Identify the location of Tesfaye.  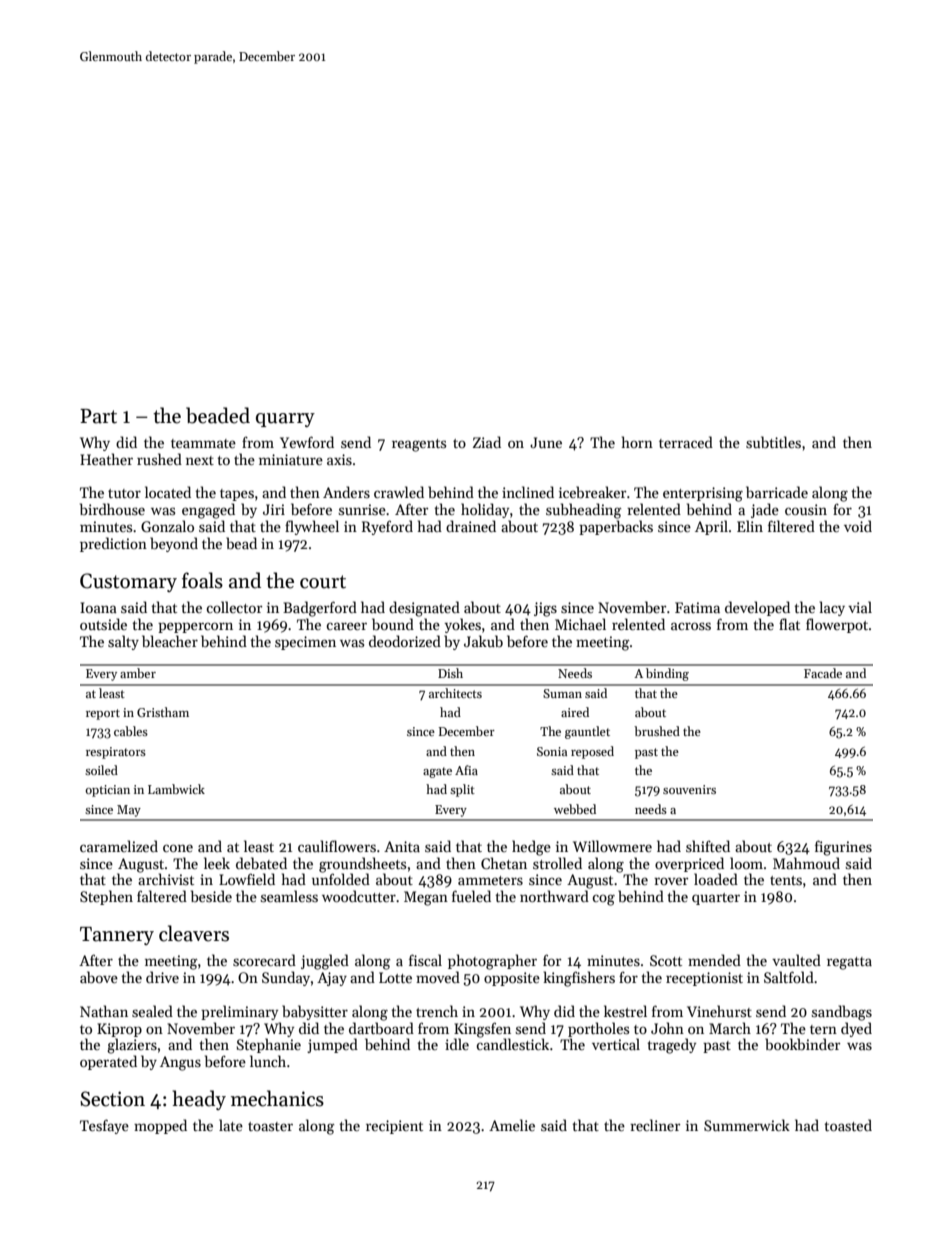
(104, 1126).
